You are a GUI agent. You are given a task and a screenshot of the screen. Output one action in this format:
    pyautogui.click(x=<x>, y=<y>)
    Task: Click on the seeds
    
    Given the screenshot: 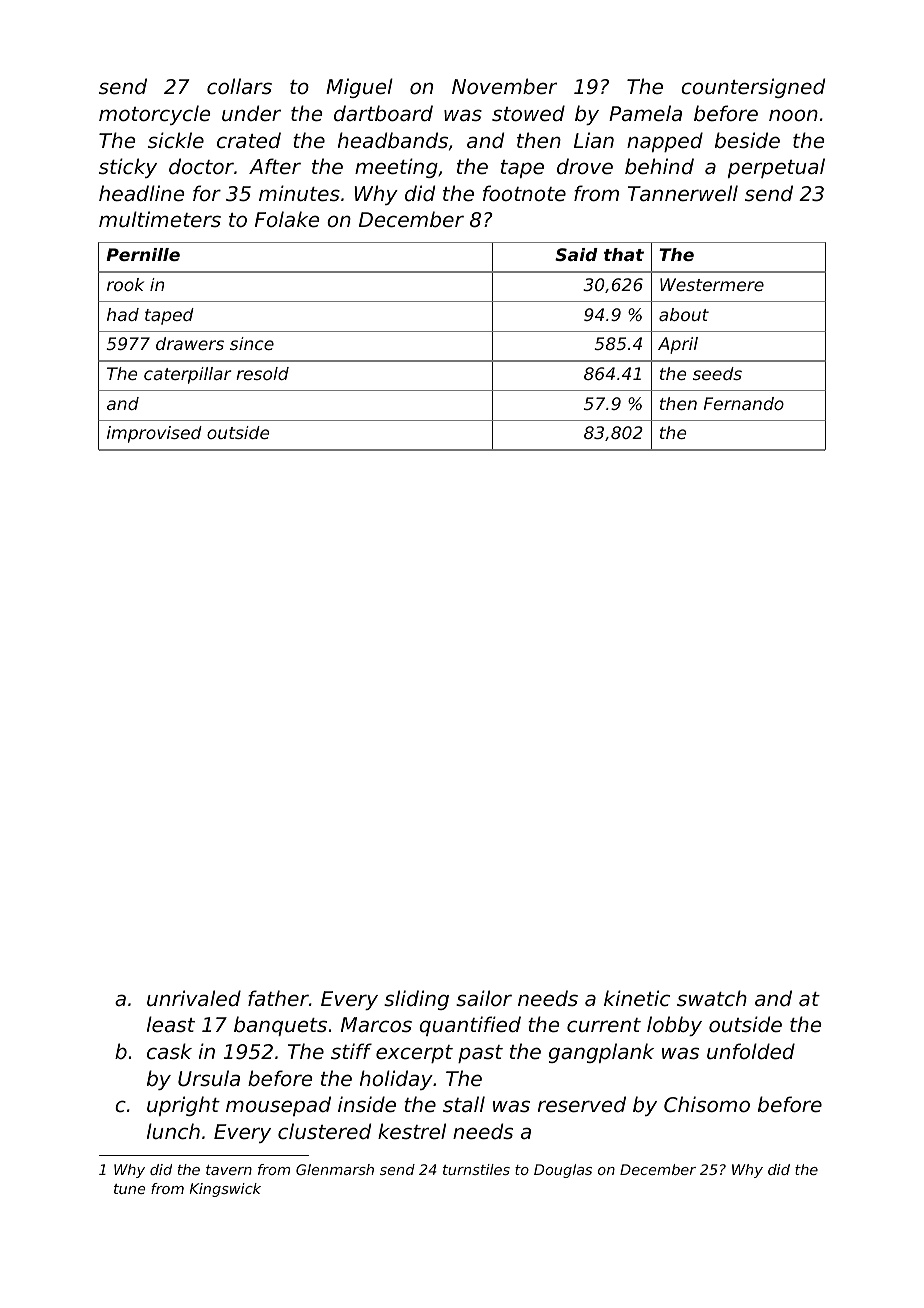 What is the action you would take?
    pyautogui.click(x=717, y=373)
